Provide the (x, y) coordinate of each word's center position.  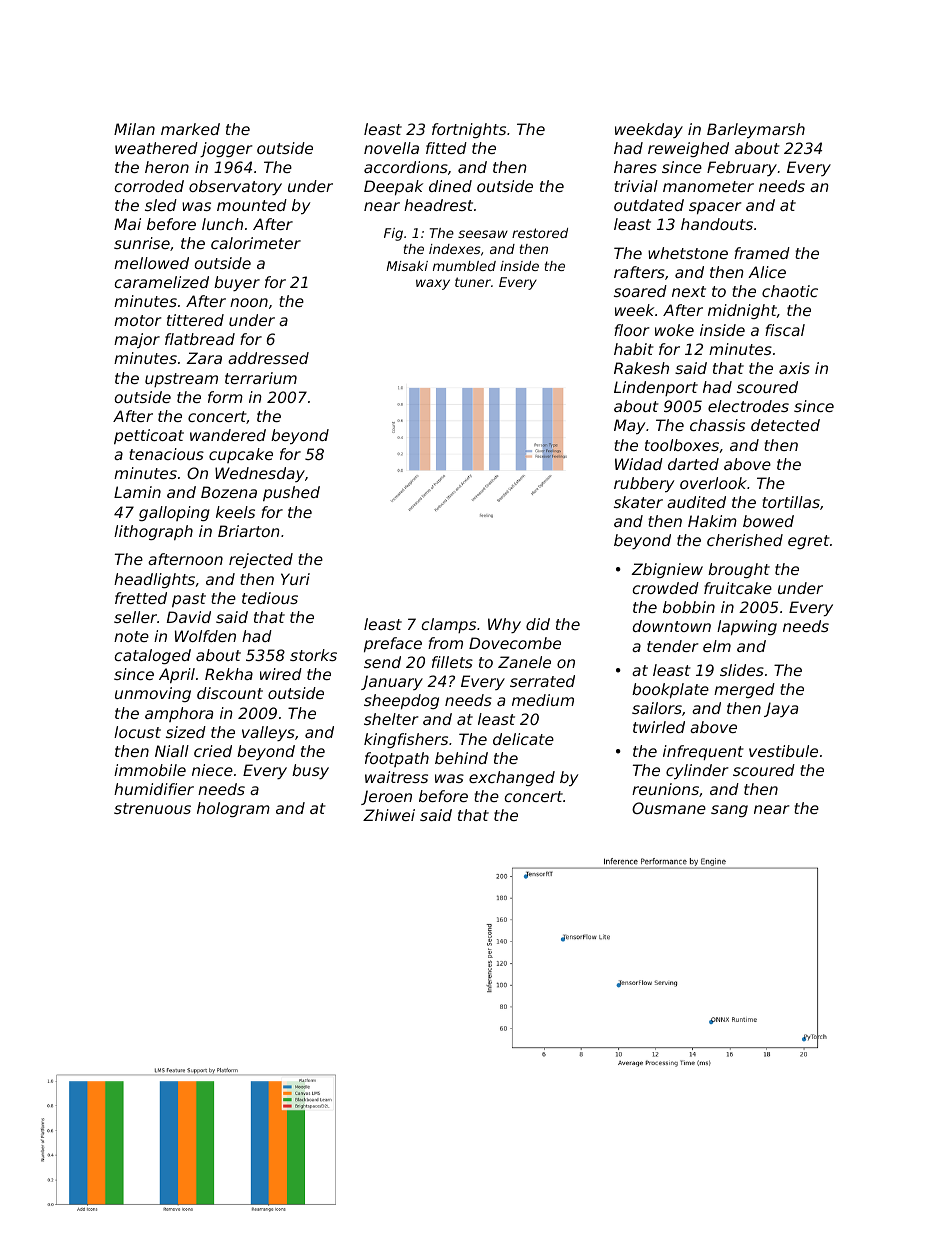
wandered (228, 435)
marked (190, 129)
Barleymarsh (756, 130)
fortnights (469, 130)
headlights (154, 580)
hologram (233, 809)
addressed (268, 358)
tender (673, 646)
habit (634, 349)
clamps (449, 625)
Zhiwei (389, 815)
